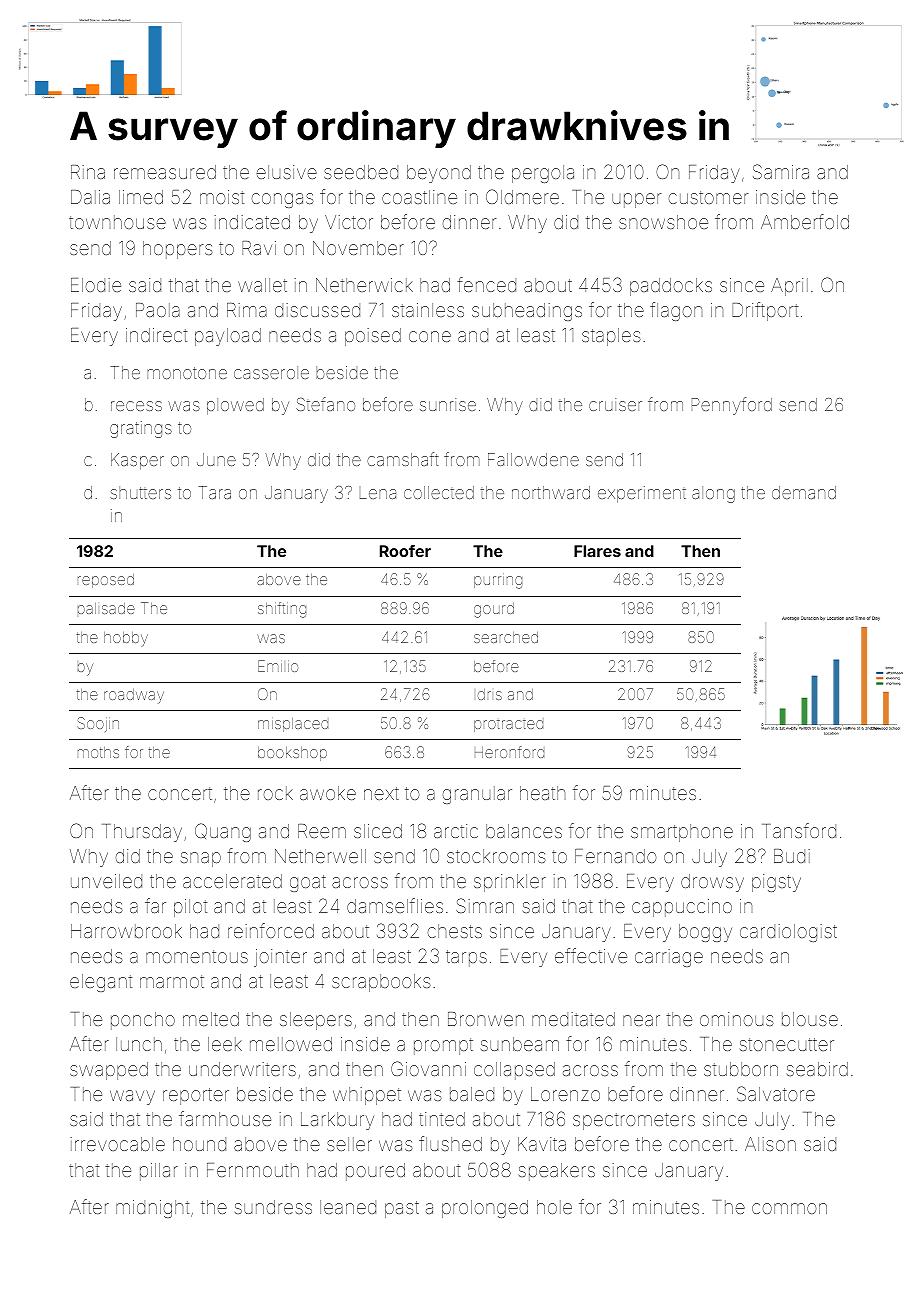  I want to click on payload, so click(228, 337).
